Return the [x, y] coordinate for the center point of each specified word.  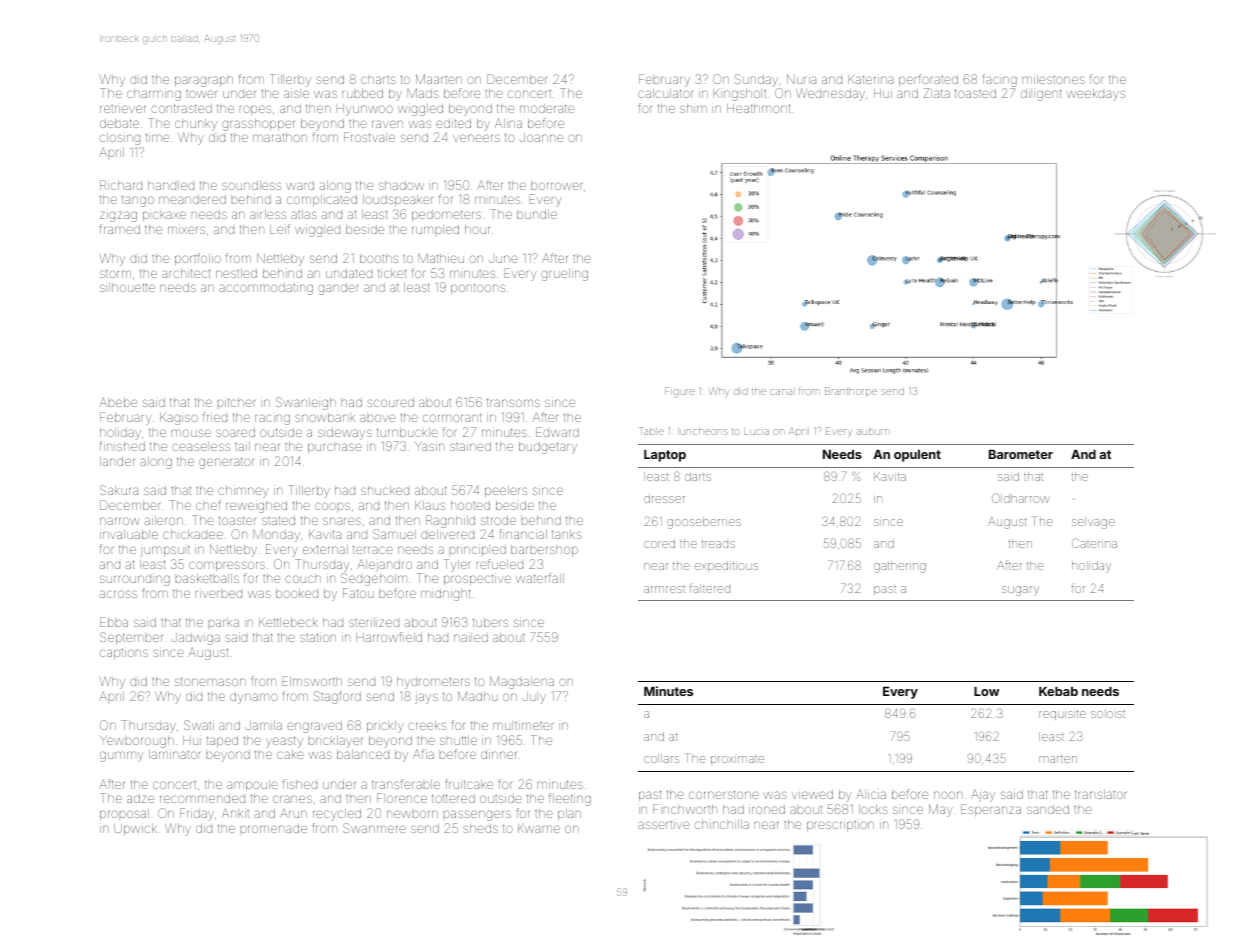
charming [154, 95]
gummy [121, 756]
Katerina [870, 79]
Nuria [801, 79]
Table [651, 431]
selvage [1093, 523]
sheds [480, 828]
